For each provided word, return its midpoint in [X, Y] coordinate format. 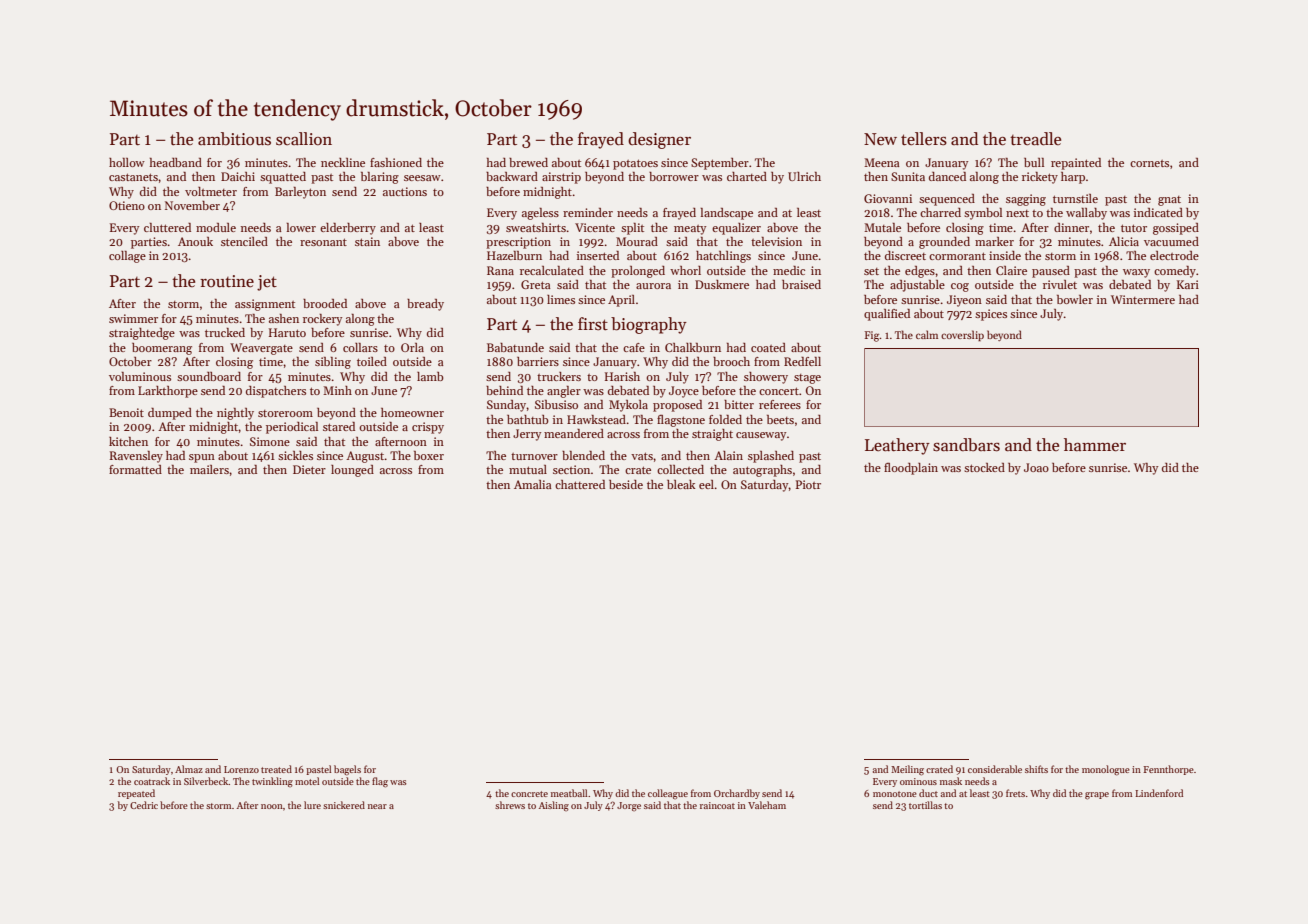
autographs [762, 471]
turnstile [1075, 198]
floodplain [911, 469]
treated [276, 769]
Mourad [637, 241]
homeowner [412, 412]
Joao [1036, 467]
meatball [569, 793]
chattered [580, 484]
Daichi [238, 176]
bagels [347, 770]
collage [127, 257]
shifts [1036, 769]
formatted [135, 469]
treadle [1035, 139]
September [720, 164]
